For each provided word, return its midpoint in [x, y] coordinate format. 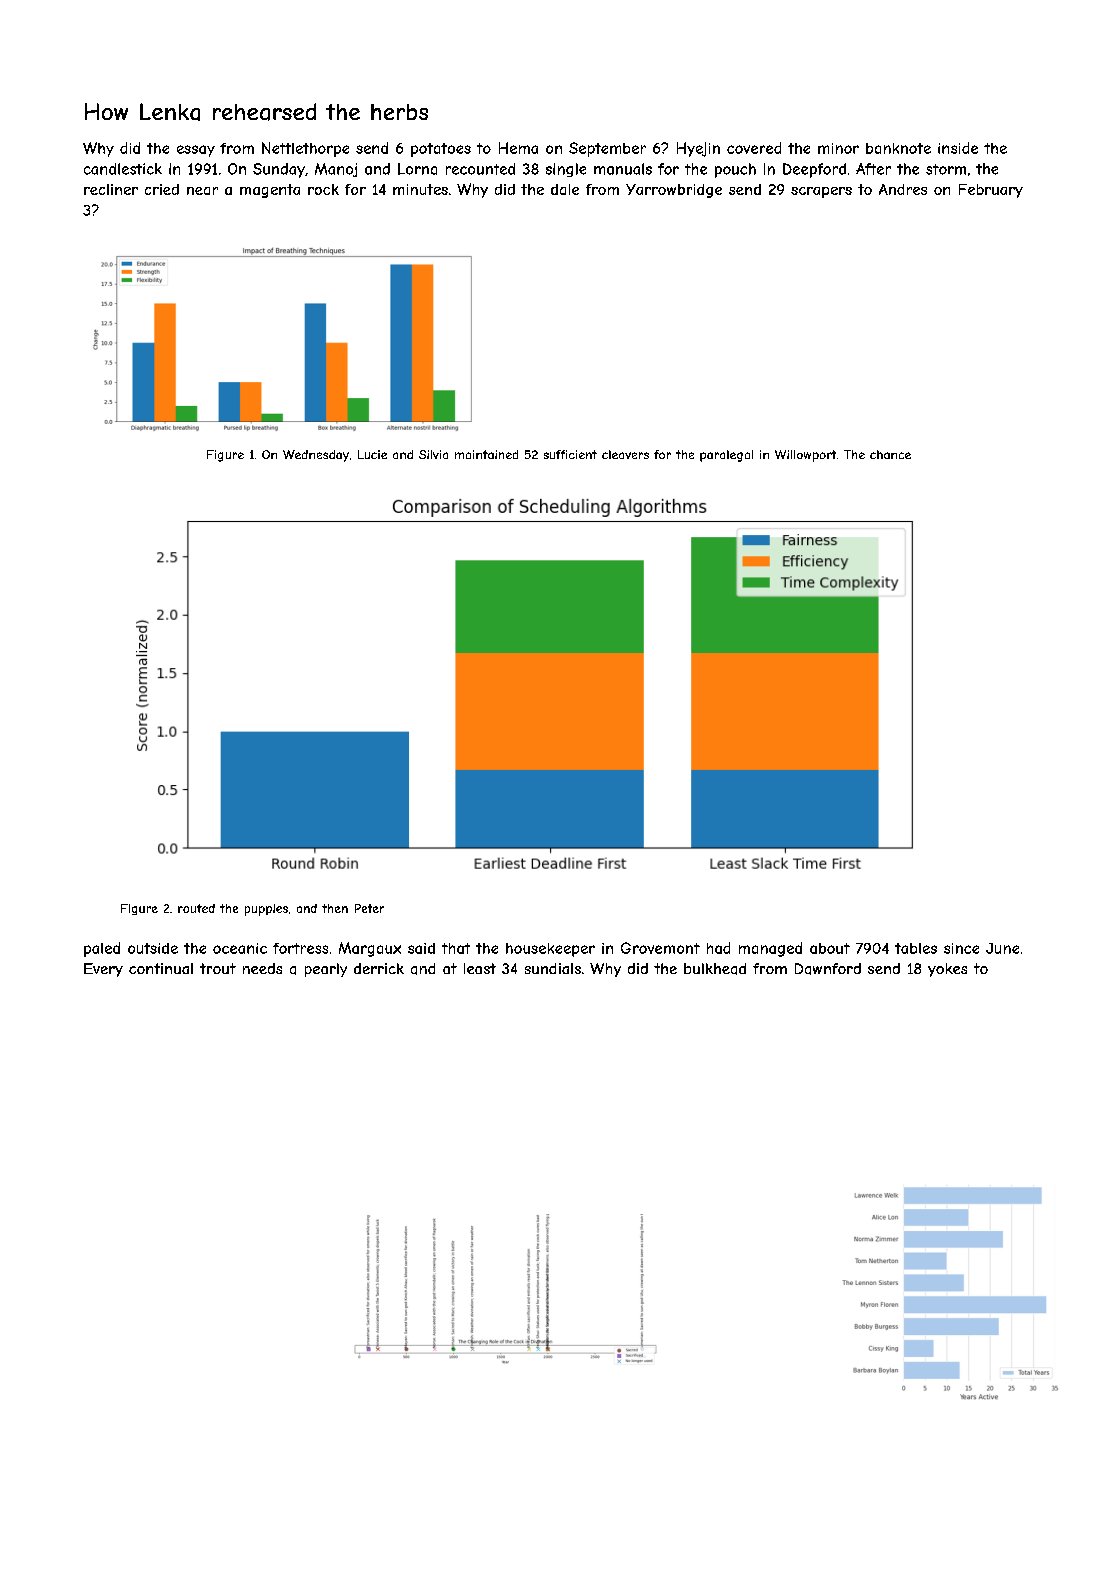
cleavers [625, 454]
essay [196, 151]
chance [890, 454]
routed [196, 908]
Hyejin [698, 149]
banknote [898, 148]
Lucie [372, 454]
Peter [369, 908]
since [961, 948]
